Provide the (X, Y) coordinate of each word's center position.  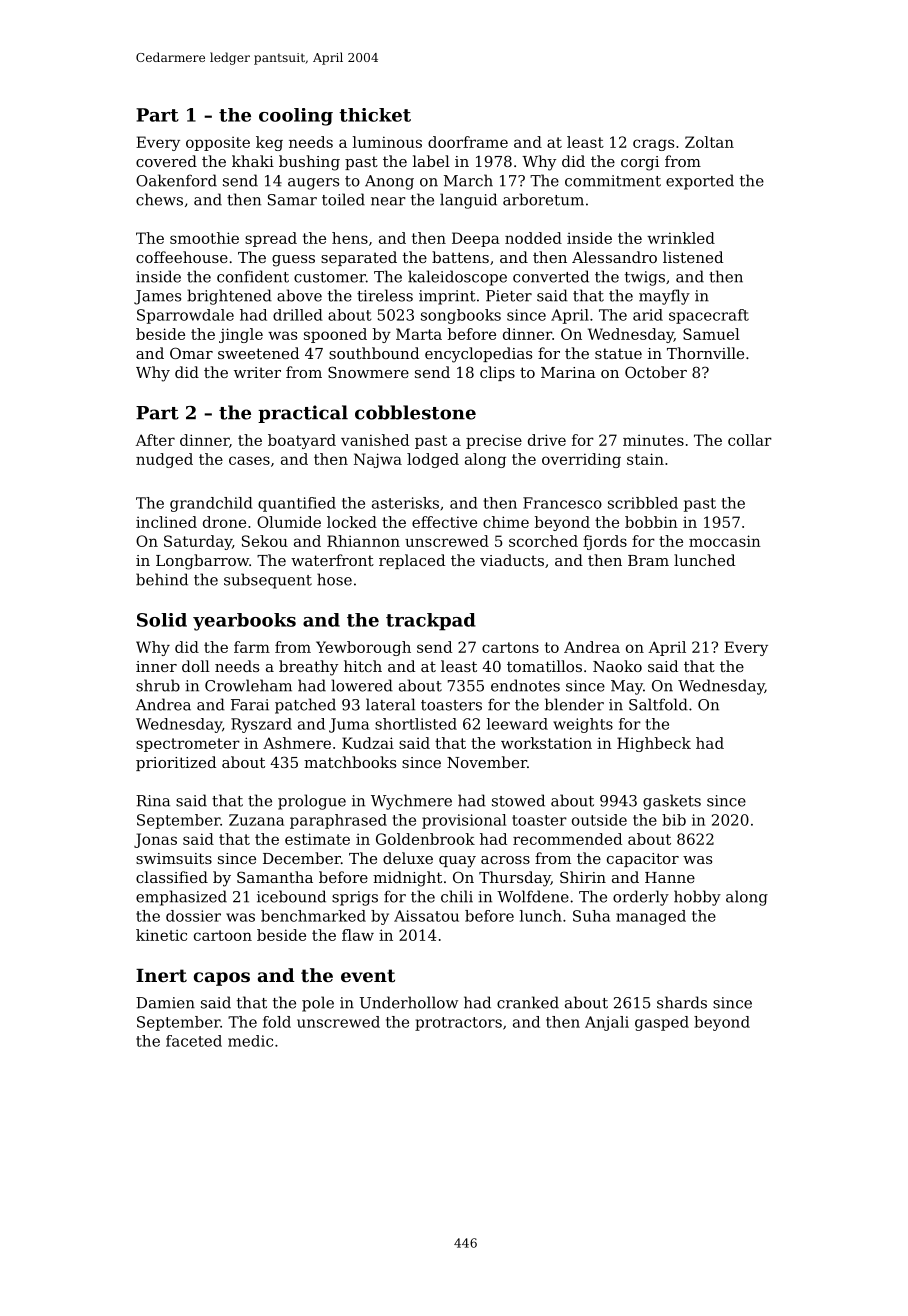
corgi (640, 163)
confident (253, 276)
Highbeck (654, 744)
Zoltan (709, 142)
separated (359, 258)
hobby (697, 898)
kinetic (161, 935)
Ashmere (297, 743)
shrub (158, 685)
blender (574, 704)
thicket (375, 115)
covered (166, 161)
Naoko (617, 666)
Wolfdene (533, 896)
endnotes (525, 685)
